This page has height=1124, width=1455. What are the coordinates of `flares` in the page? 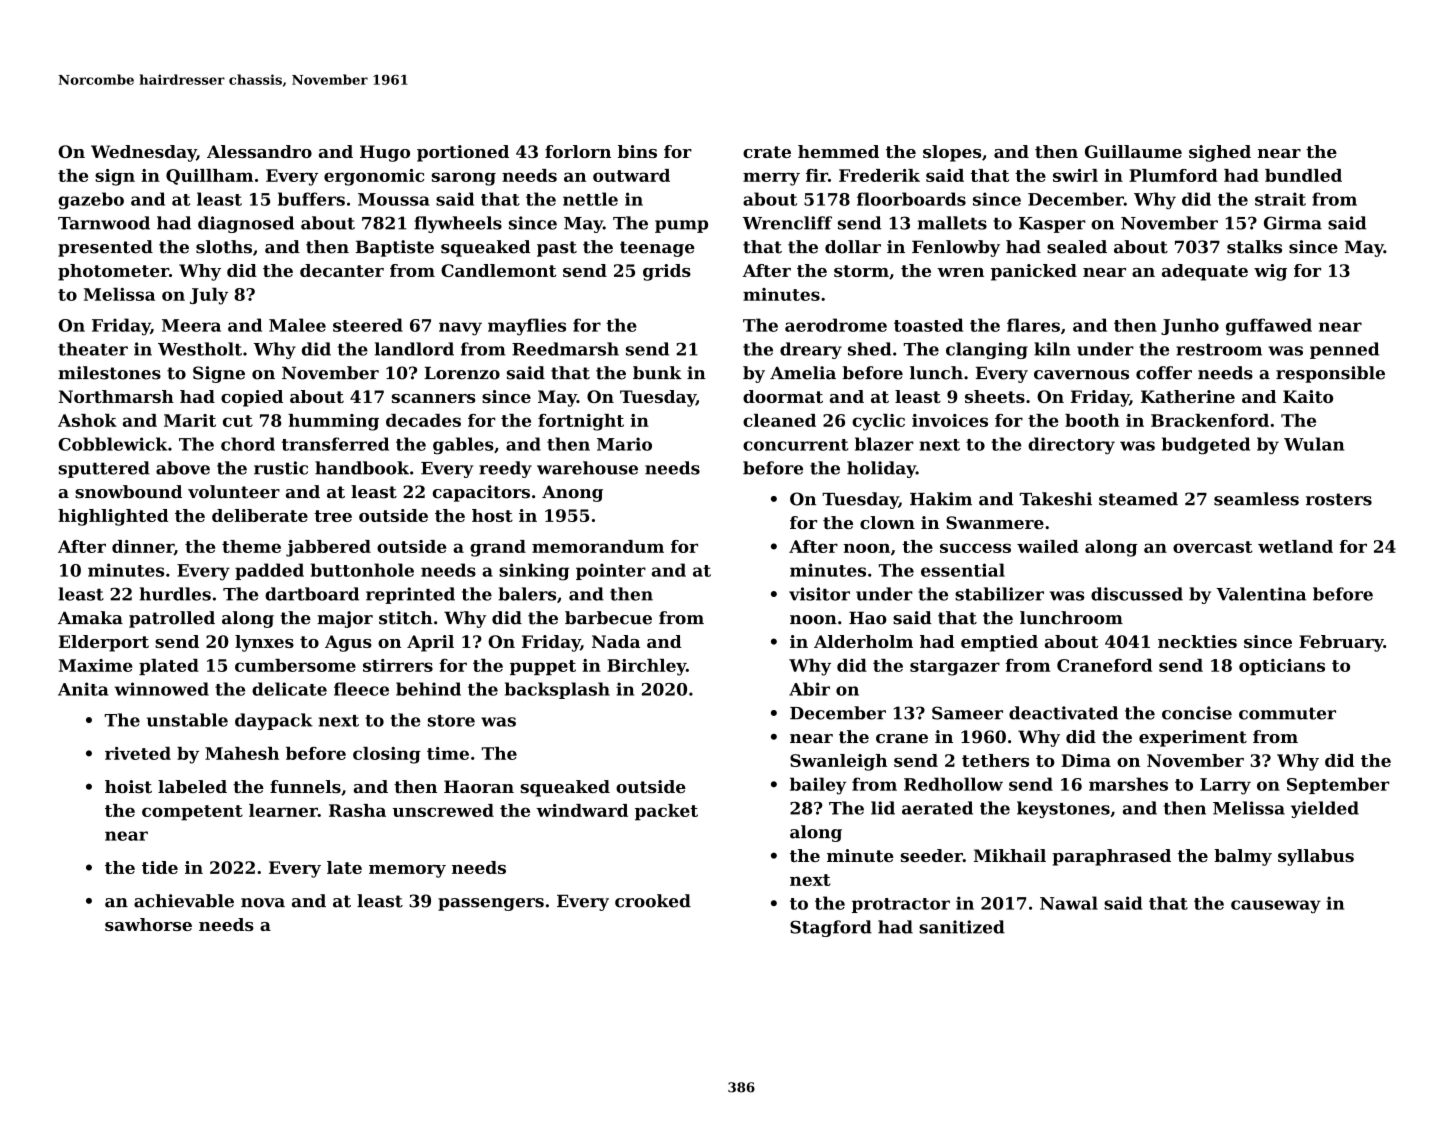 It's located at (1033, 325).
